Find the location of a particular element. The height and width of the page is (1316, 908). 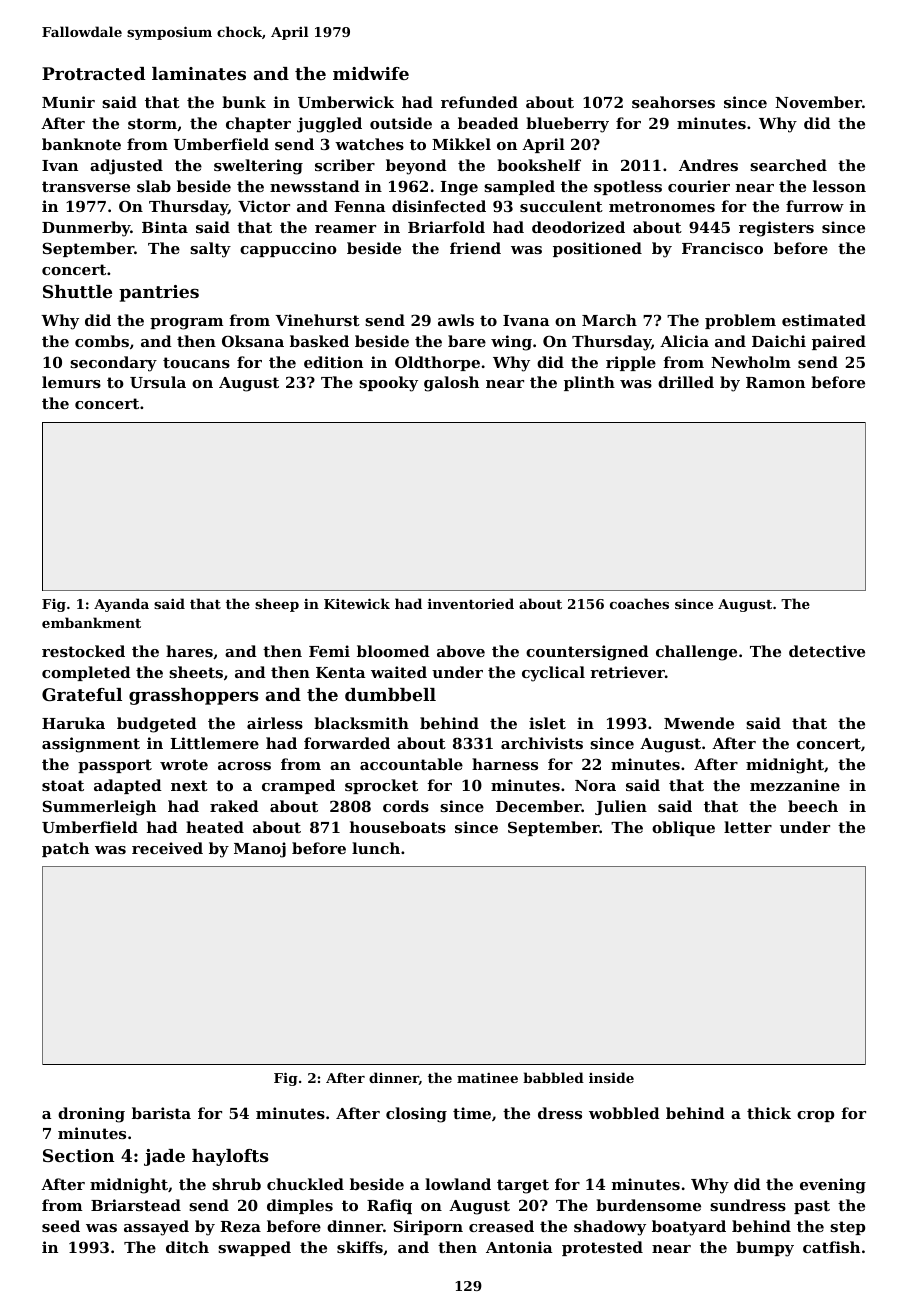

heated is located at coordinates (215, 827).
